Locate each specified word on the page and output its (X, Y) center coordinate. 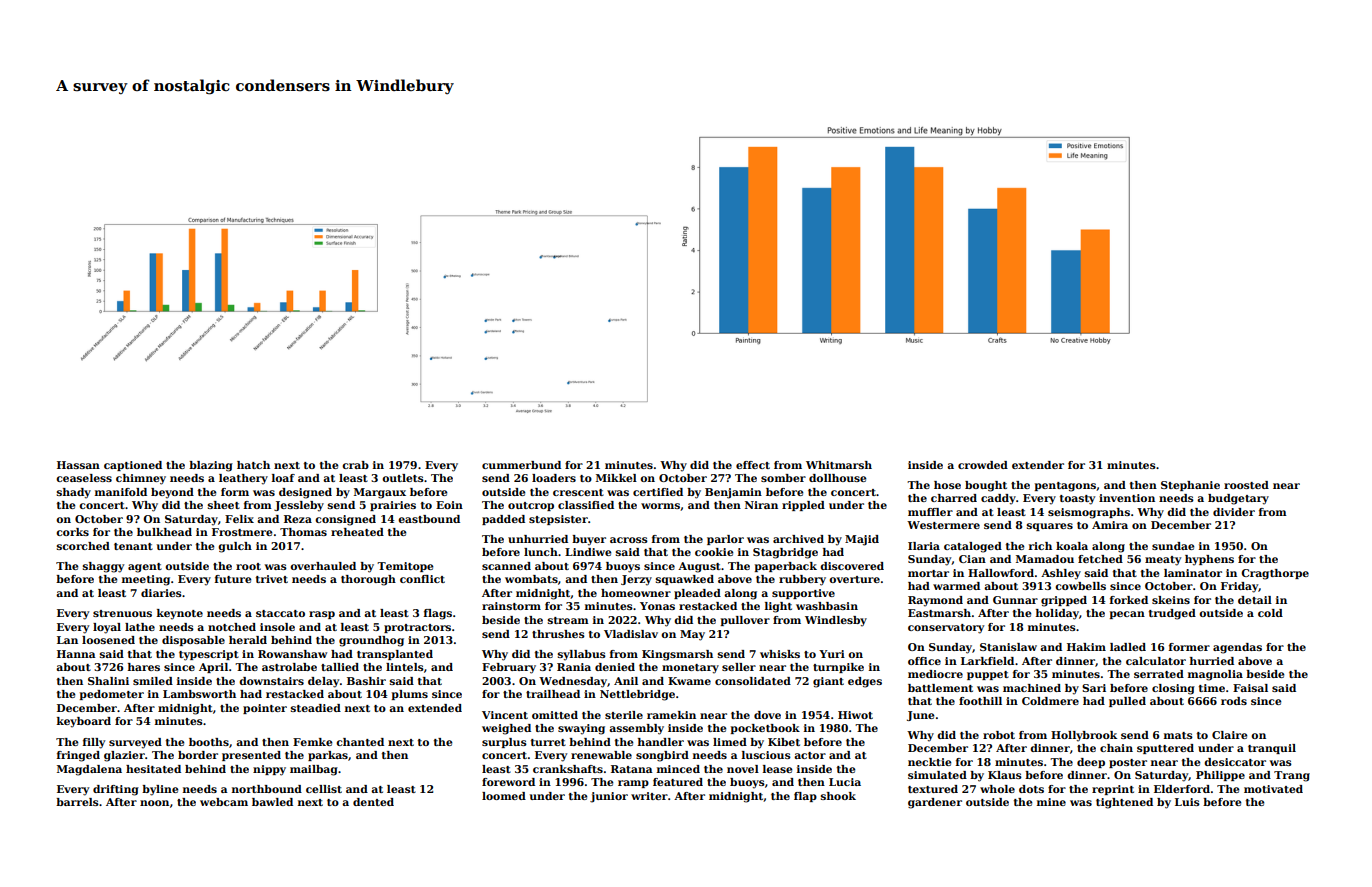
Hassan (78, 465)
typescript (209, 655)
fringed (78, 756)
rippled (803, 506)
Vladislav (631, 634)
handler (661, 742)
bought (986, 486)
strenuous (122, 613)
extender (1038, 465)
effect (753, 465)
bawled (272, 802)
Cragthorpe (1275, 574)
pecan (1127, 615)
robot (999, 735)
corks (72, 532)
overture (854, 579)
